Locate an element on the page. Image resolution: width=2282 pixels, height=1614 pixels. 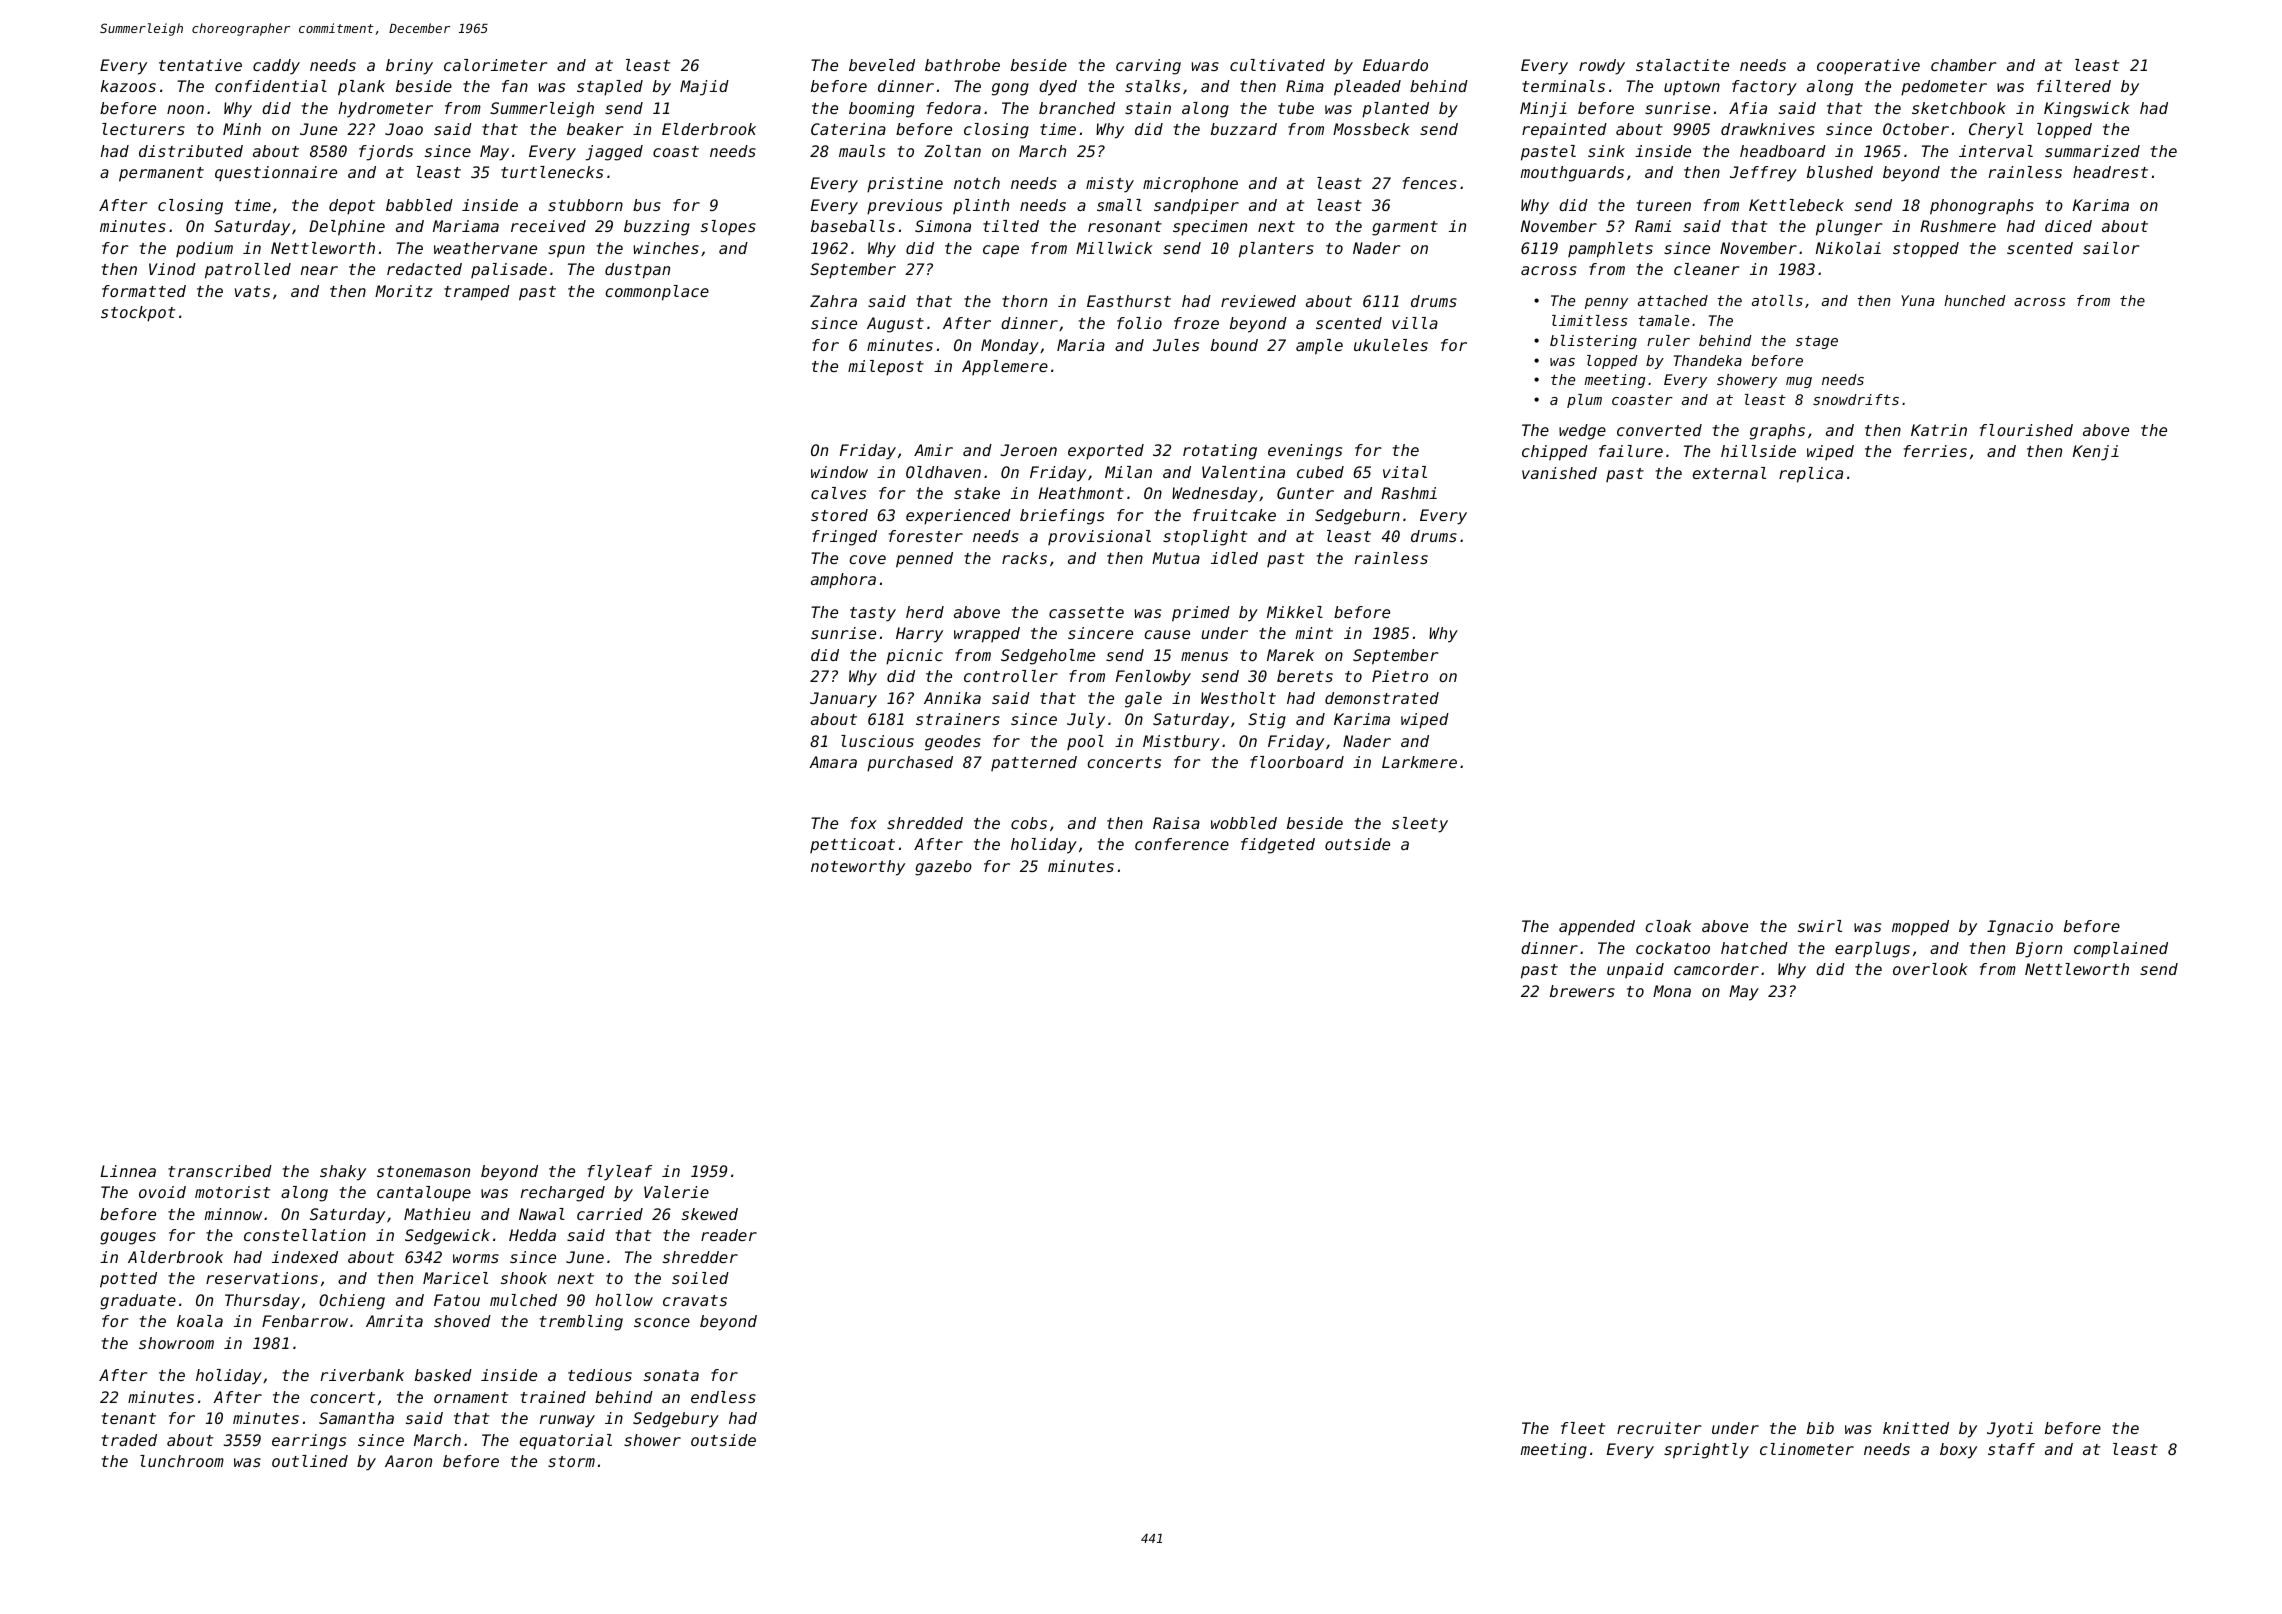
cooperative is located at coordinates (1868, 66).
